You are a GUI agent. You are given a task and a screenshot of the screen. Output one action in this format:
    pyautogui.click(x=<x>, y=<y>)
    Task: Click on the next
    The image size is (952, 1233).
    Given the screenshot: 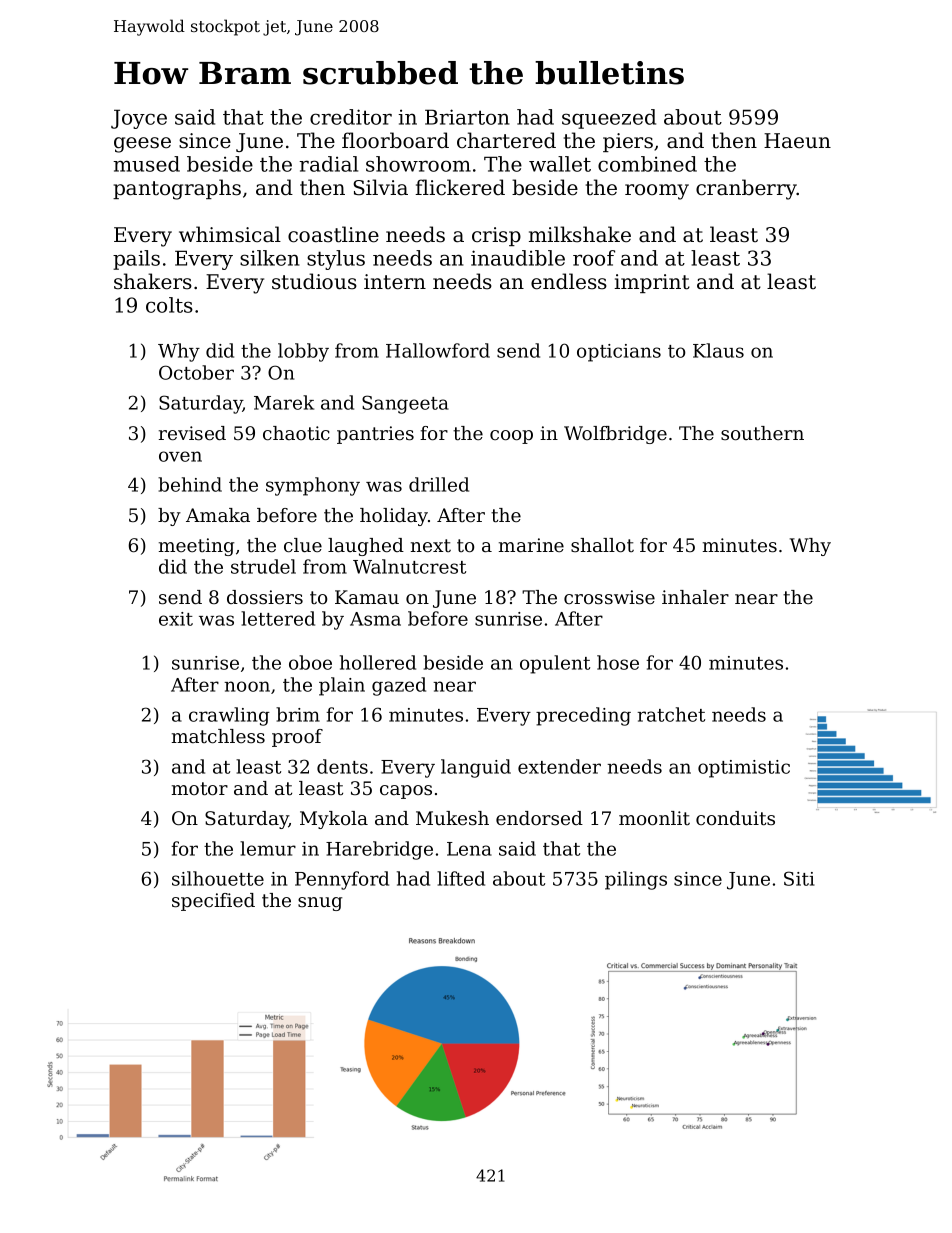 What is the action you would take?
    pyautogui.click(x=431, y=545)
